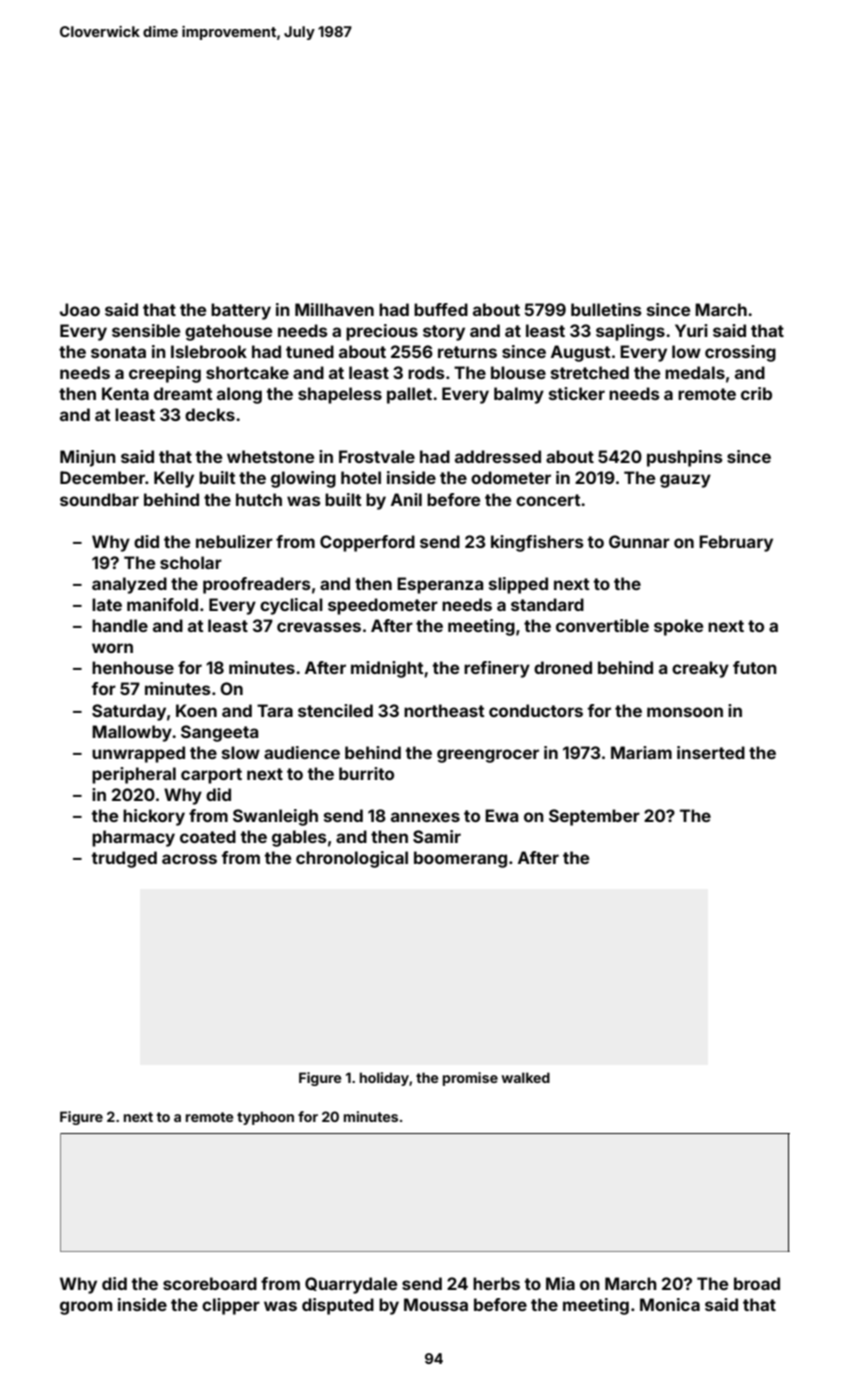  What do you see at coordinates (352, 859) in the image?
I see `chronological` at bounding box center [352, 859].
